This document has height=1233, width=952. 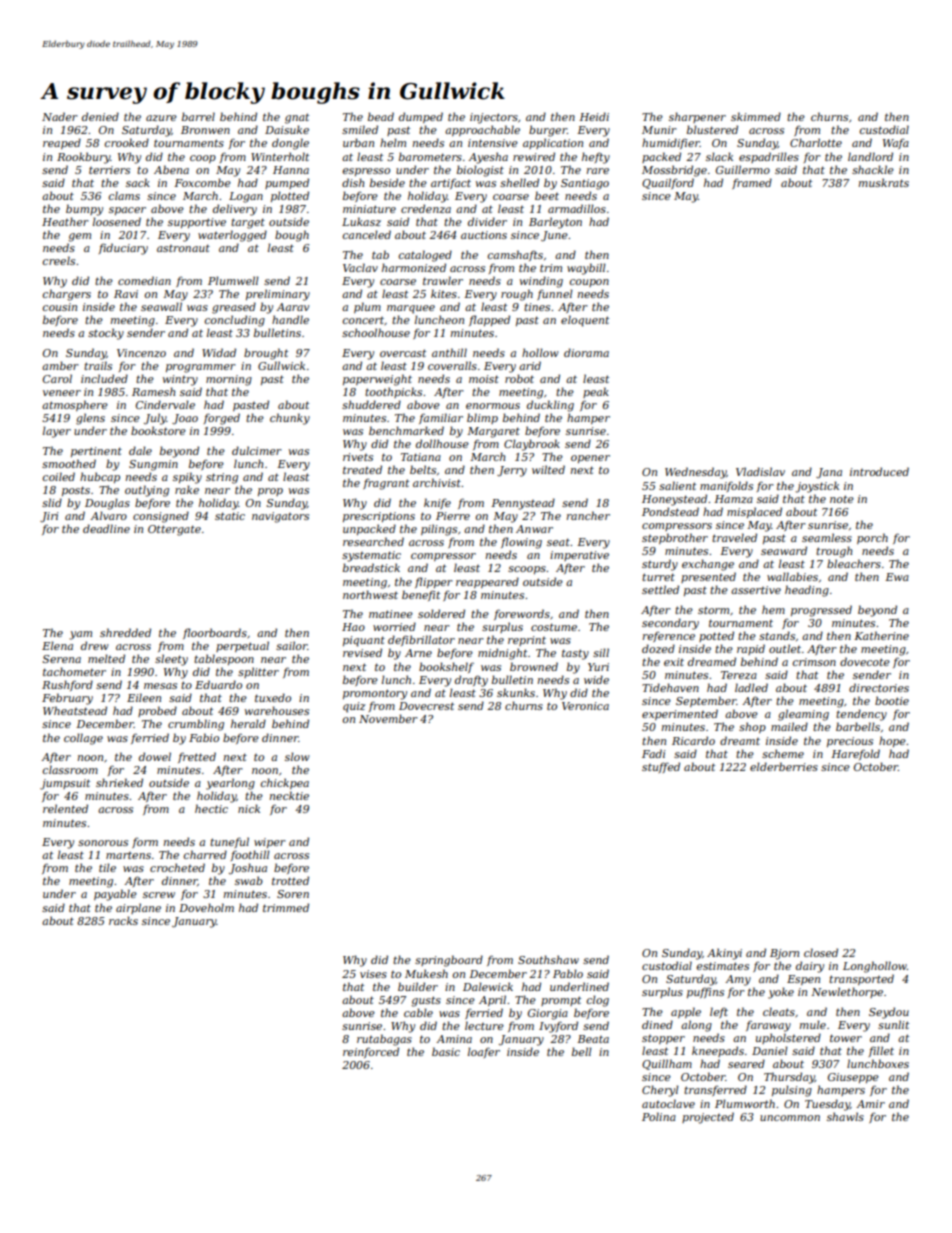 I want to click on tablespoon, so click(x=224, y=659).
